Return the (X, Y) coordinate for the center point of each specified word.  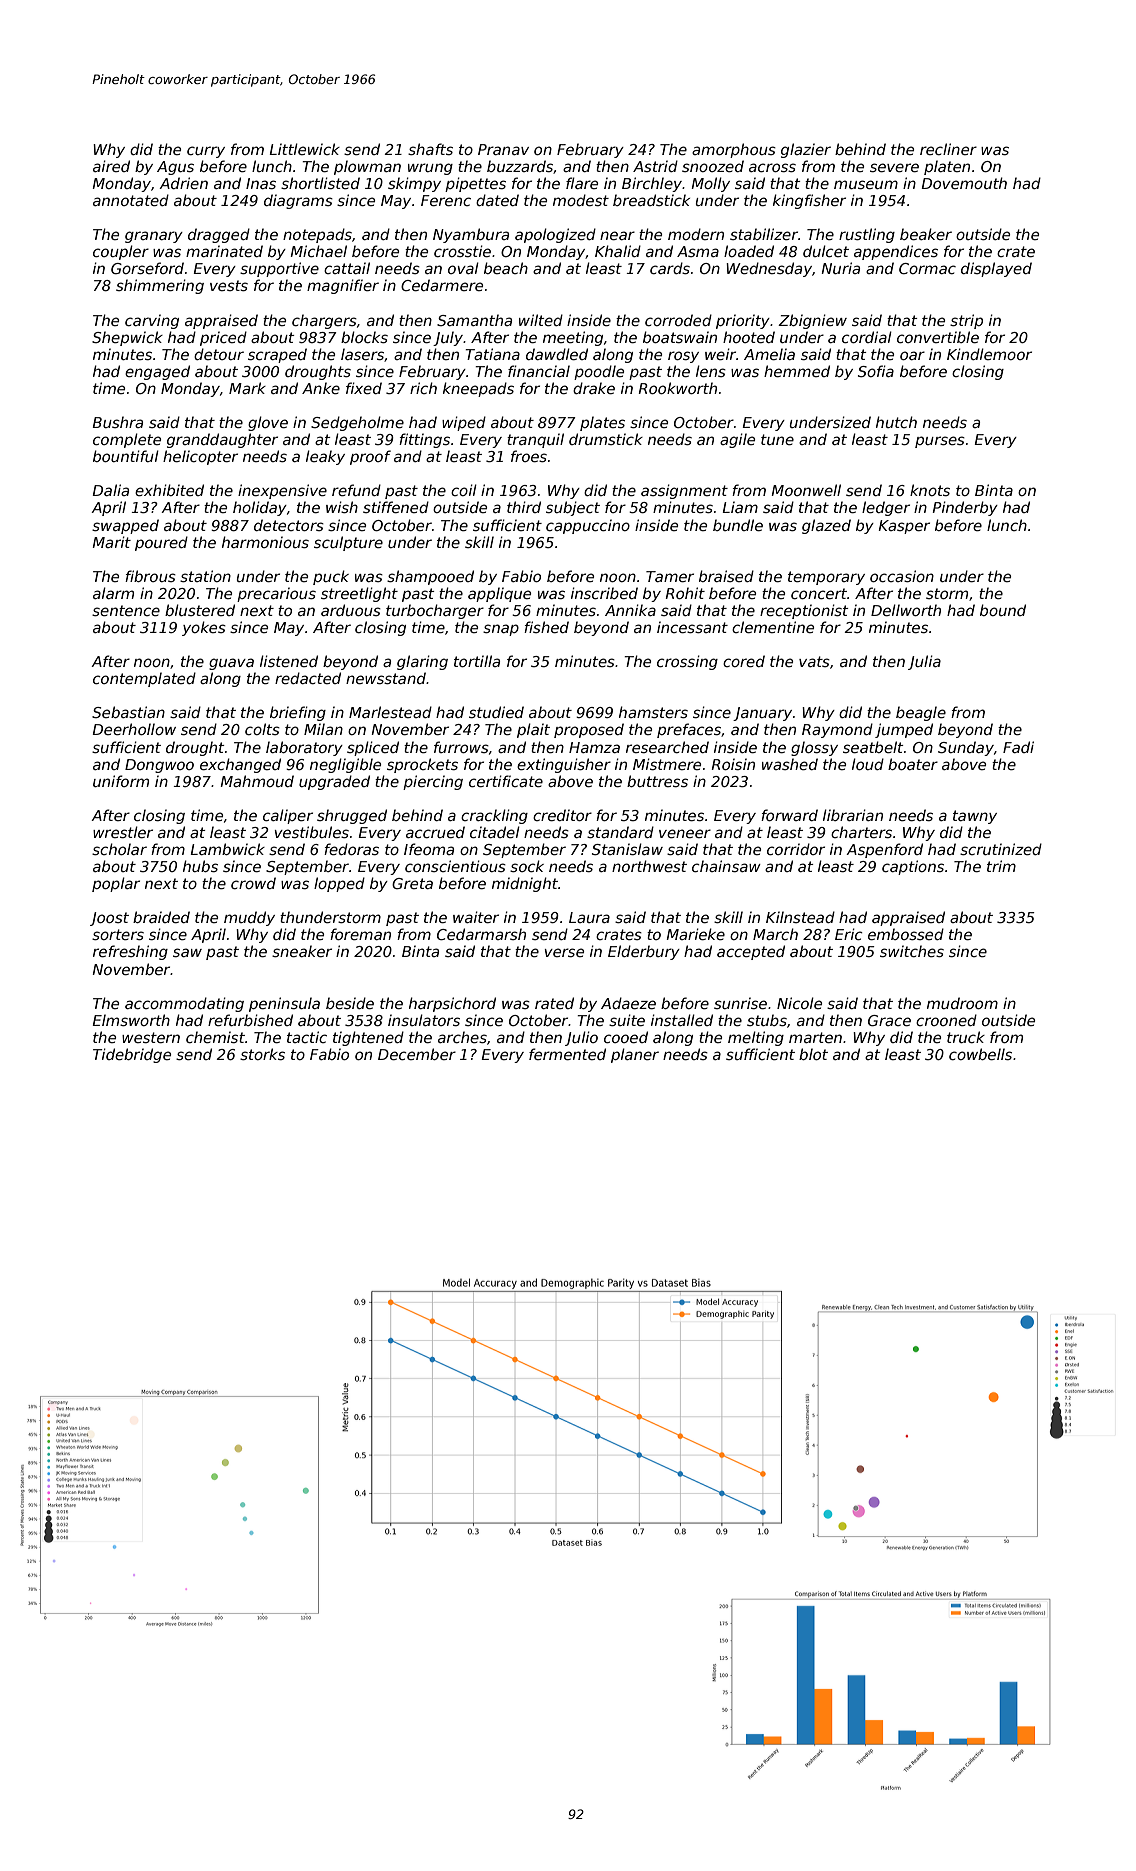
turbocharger (435, 611)
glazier (806, 150)
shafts (430, 149)
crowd (253, 883)
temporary (826, 578)
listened (289, 661)
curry (206, 152)
